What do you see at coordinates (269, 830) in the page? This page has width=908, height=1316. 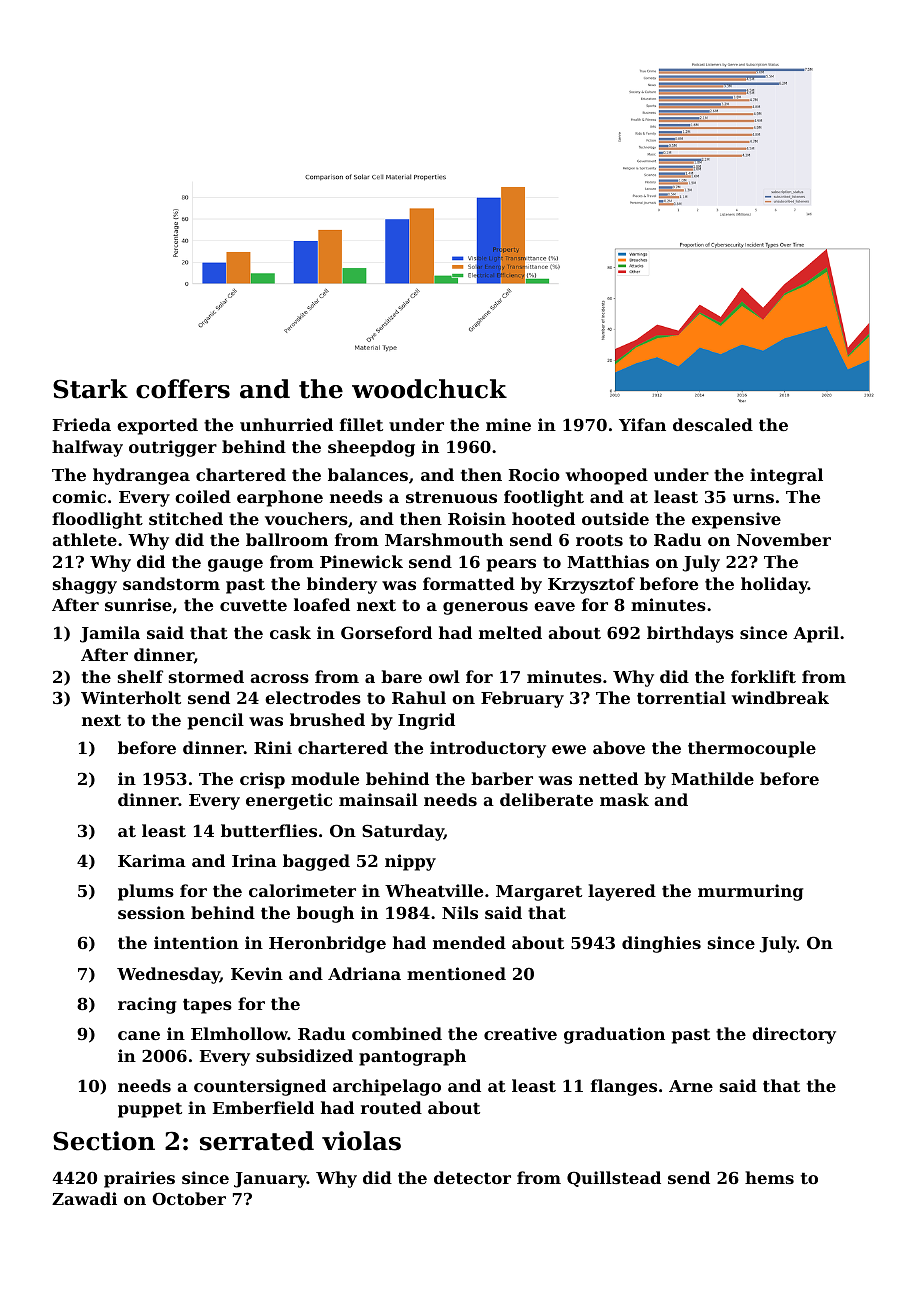 I see `butterflies` at bounding box center [269, 830].
